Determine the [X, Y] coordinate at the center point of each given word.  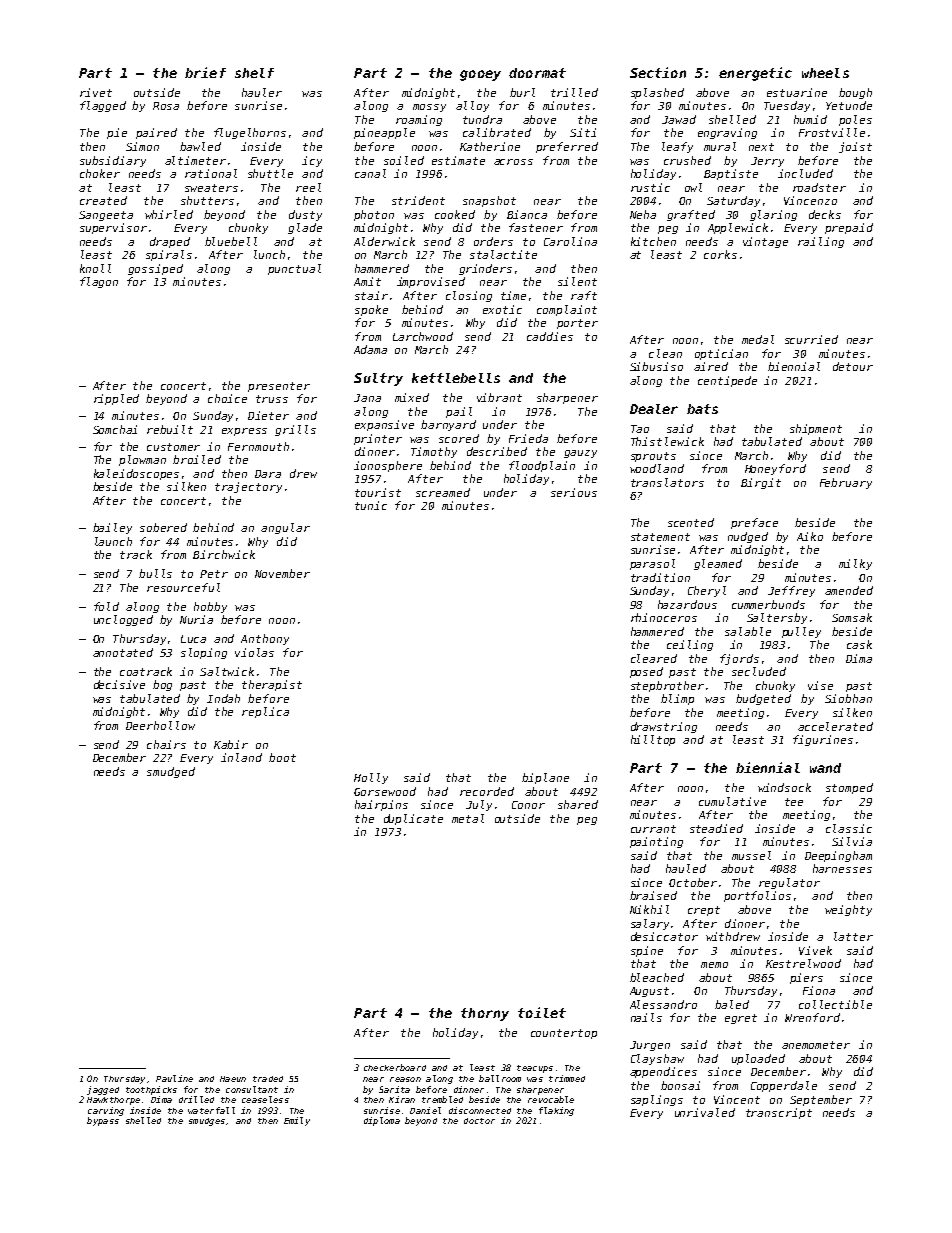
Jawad [679, 119]
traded [268, 1079]
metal [468, 818]
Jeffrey [791, 591]
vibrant [499, 397]
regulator [789, 883]
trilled [574, 92]
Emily [297, 1121]
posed [646, 672]
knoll [95, 268]
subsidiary [113, 161]
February [846, 483]
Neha [643, 214]
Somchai [115, 429]
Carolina [570, 241]
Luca [193, 639]
